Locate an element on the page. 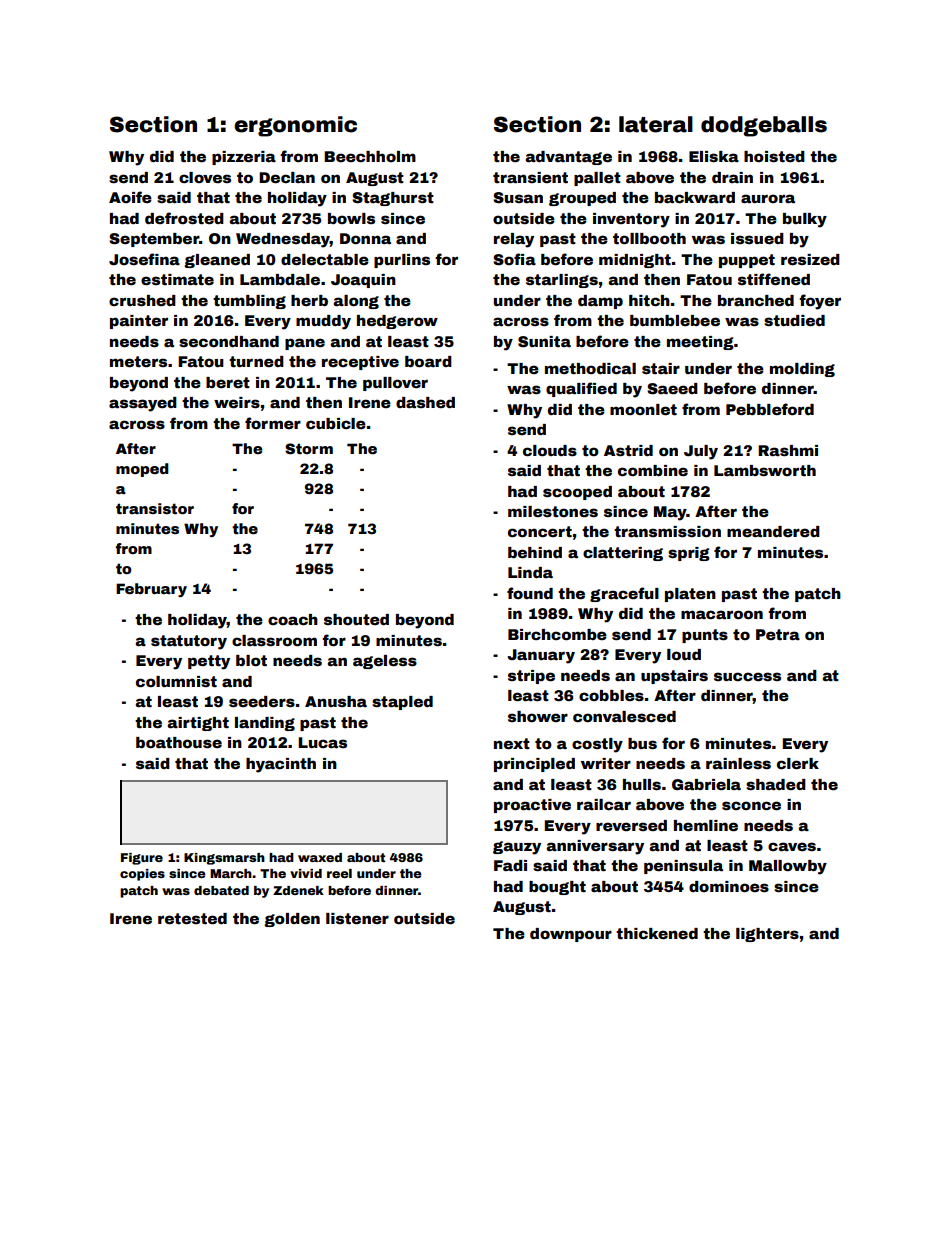 The height and width of the image is (1233, 952). dodgeballs is located at coordinates (764, 126).
